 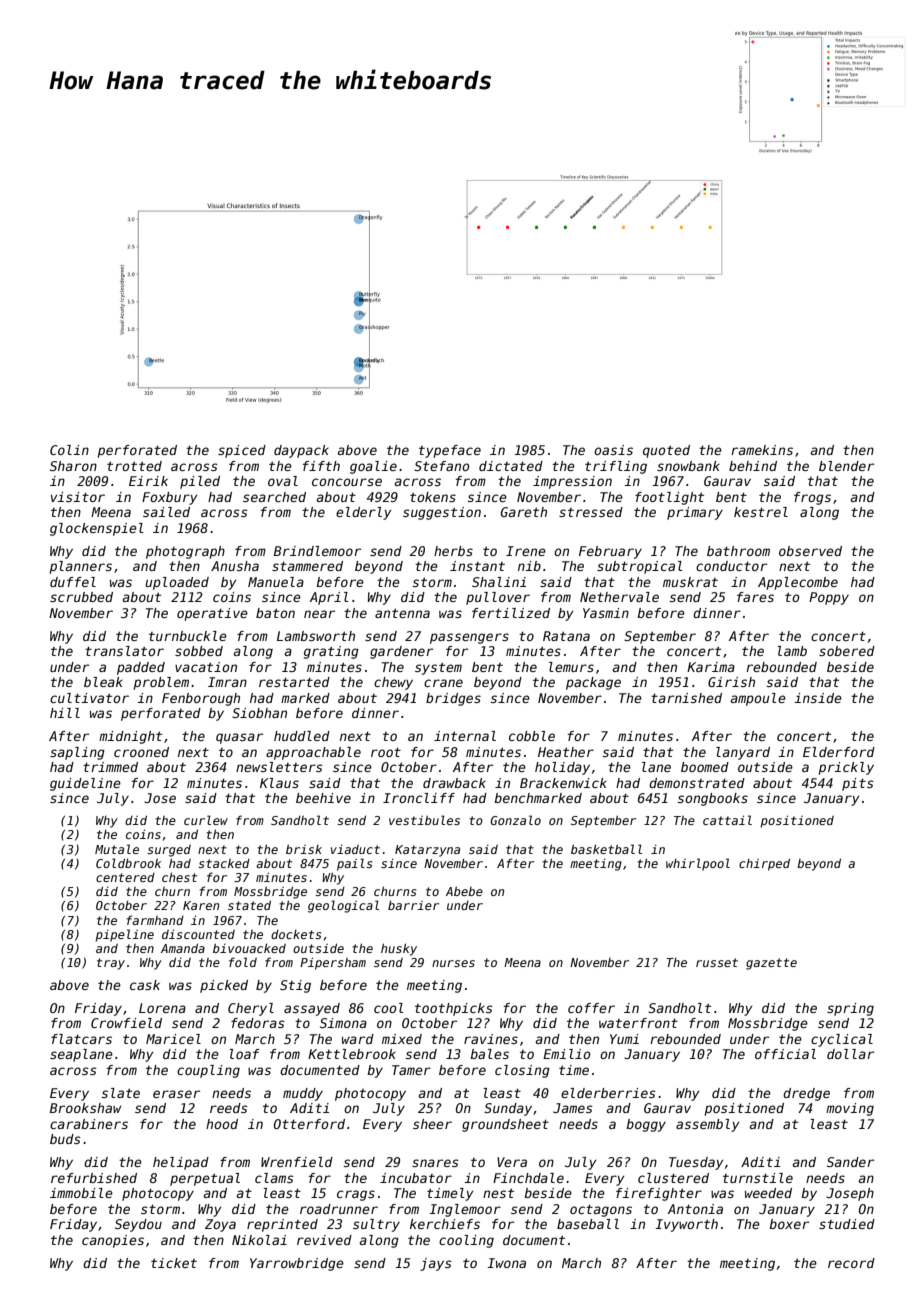 I want to click on passengers, so click(x=469, y=638).
